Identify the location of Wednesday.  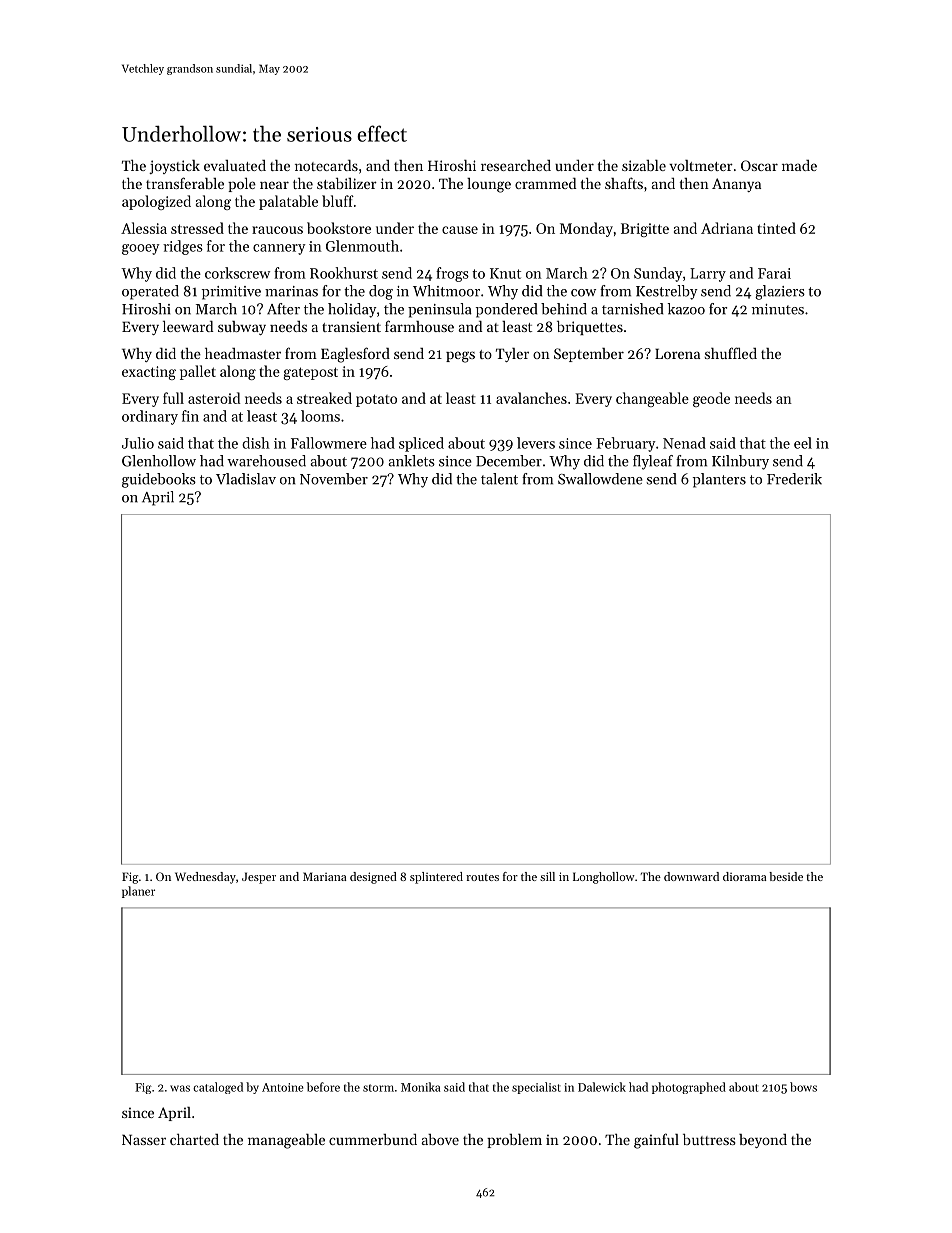
(205, 878).
